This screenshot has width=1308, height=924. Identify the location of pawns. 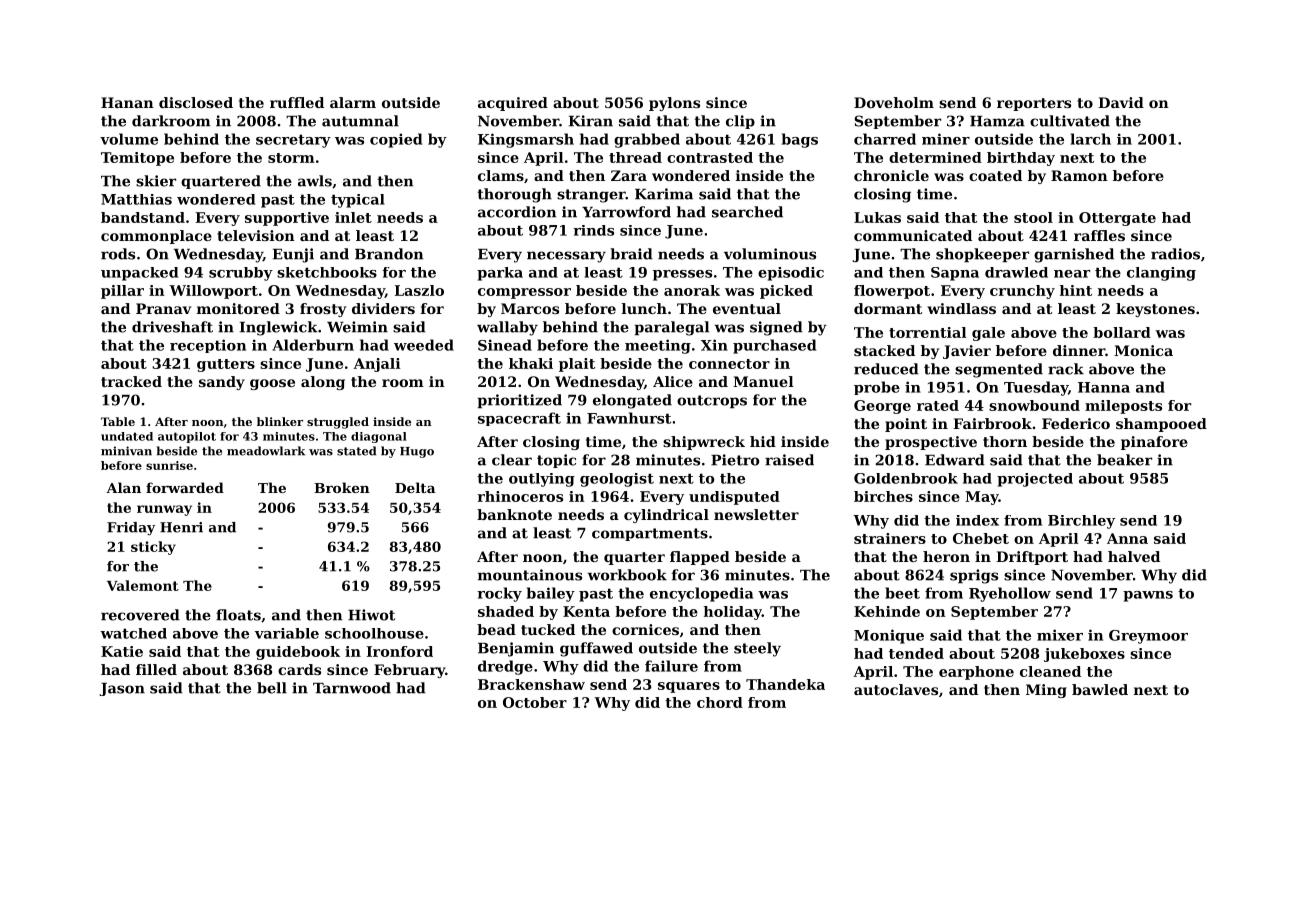
(1148, 596).
